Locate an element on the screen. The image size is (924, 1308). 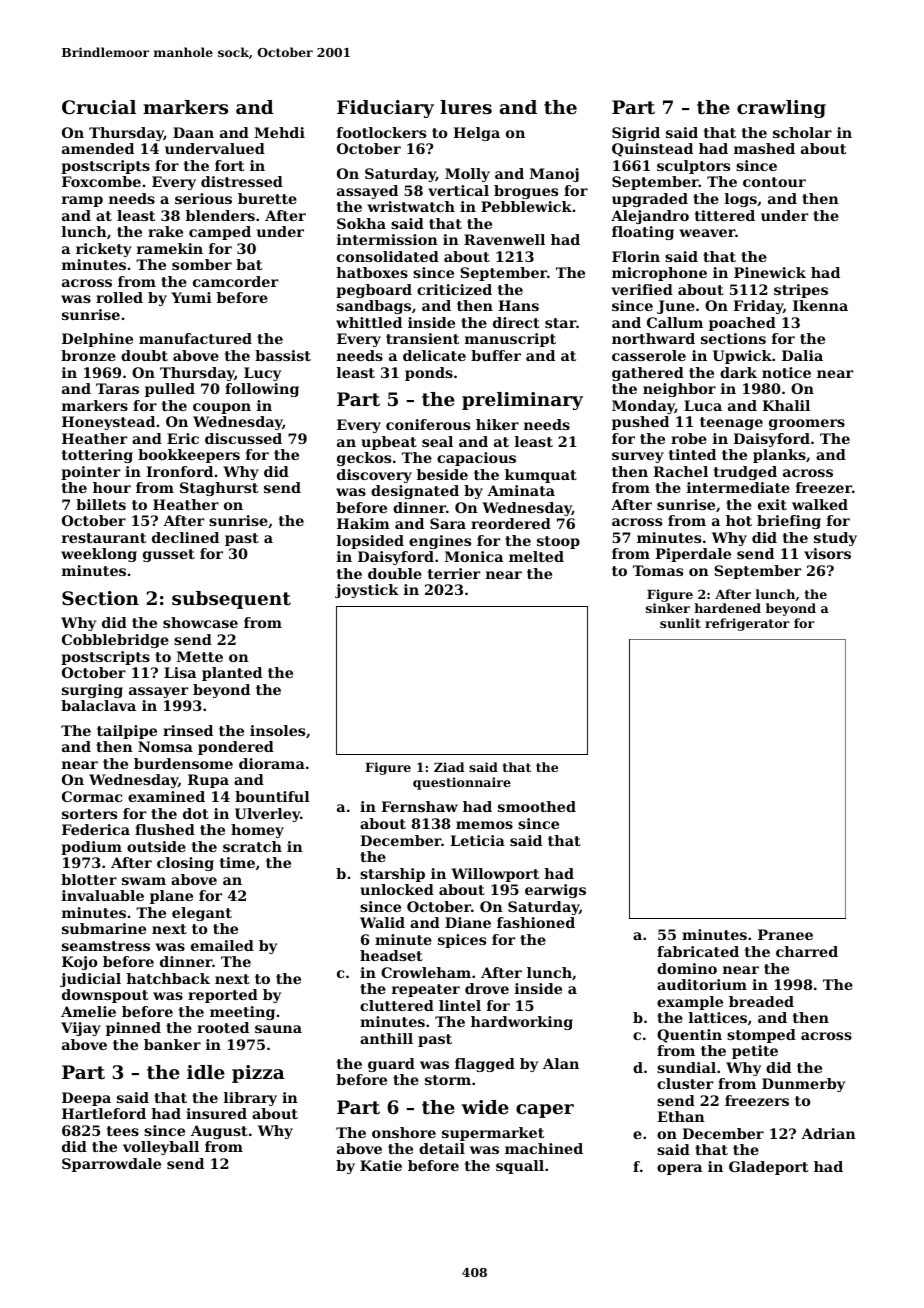
refrigerator is located at coordinates (747, 624).
